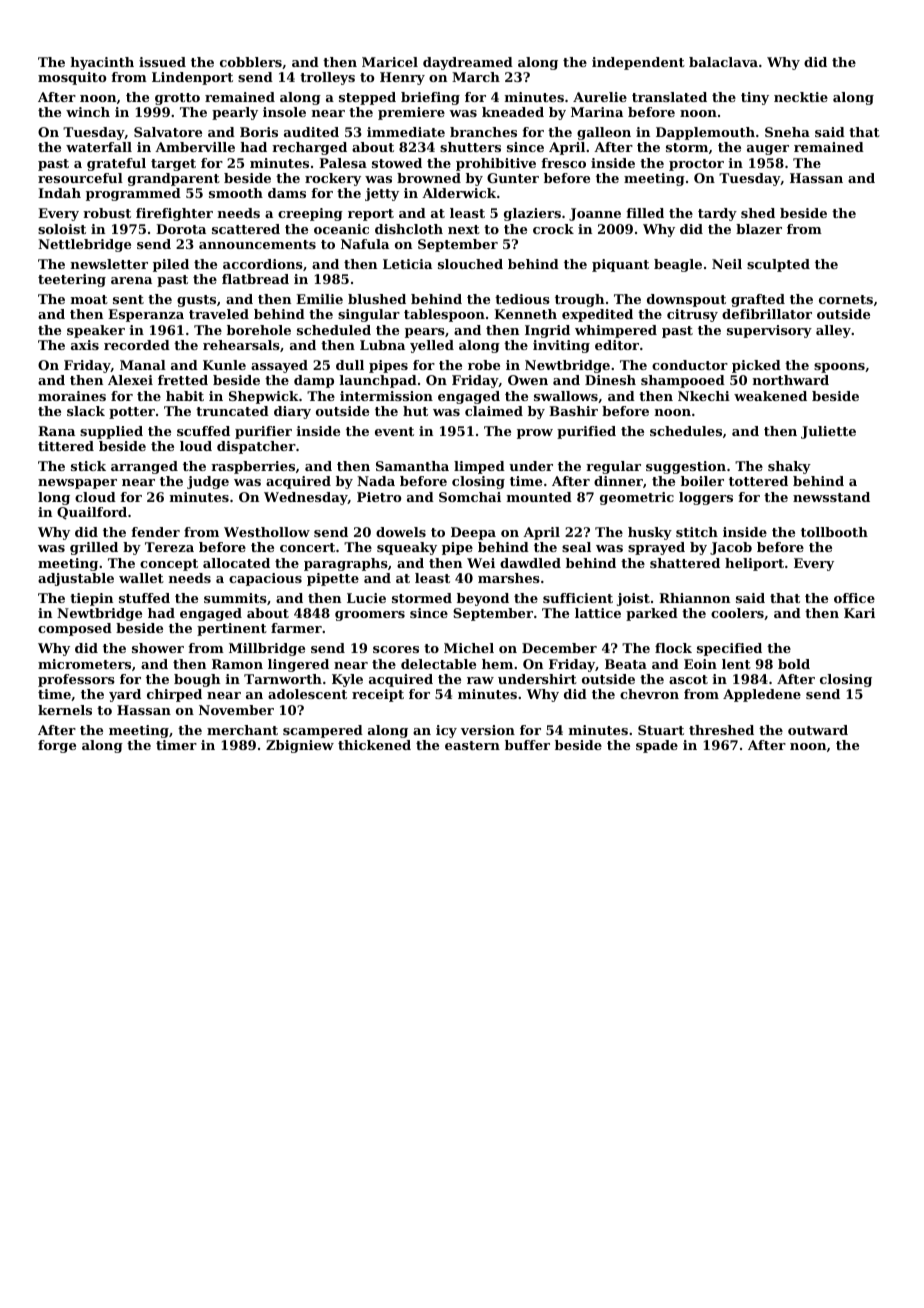 The width and height of the screenshot is (924, 1308). I want to click on Zbigniew, so click(300, 746).
